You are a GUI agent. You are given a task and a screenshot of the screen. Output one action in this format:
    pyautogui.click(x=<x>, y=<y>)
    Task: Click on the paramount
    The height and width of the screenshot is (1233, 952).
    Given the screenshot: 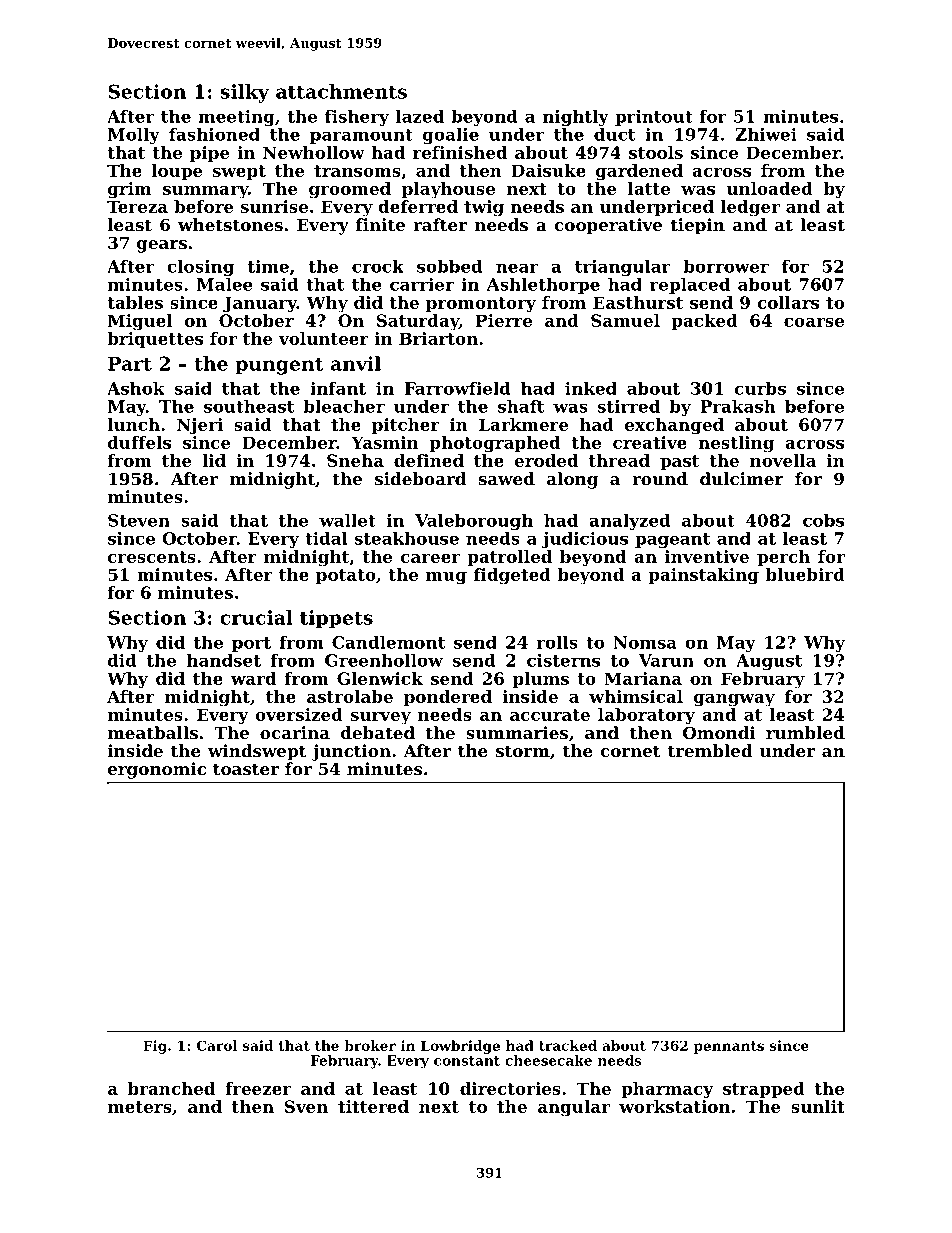 What is the action you would take?
    pyautogui.click(x=361, y=136)
